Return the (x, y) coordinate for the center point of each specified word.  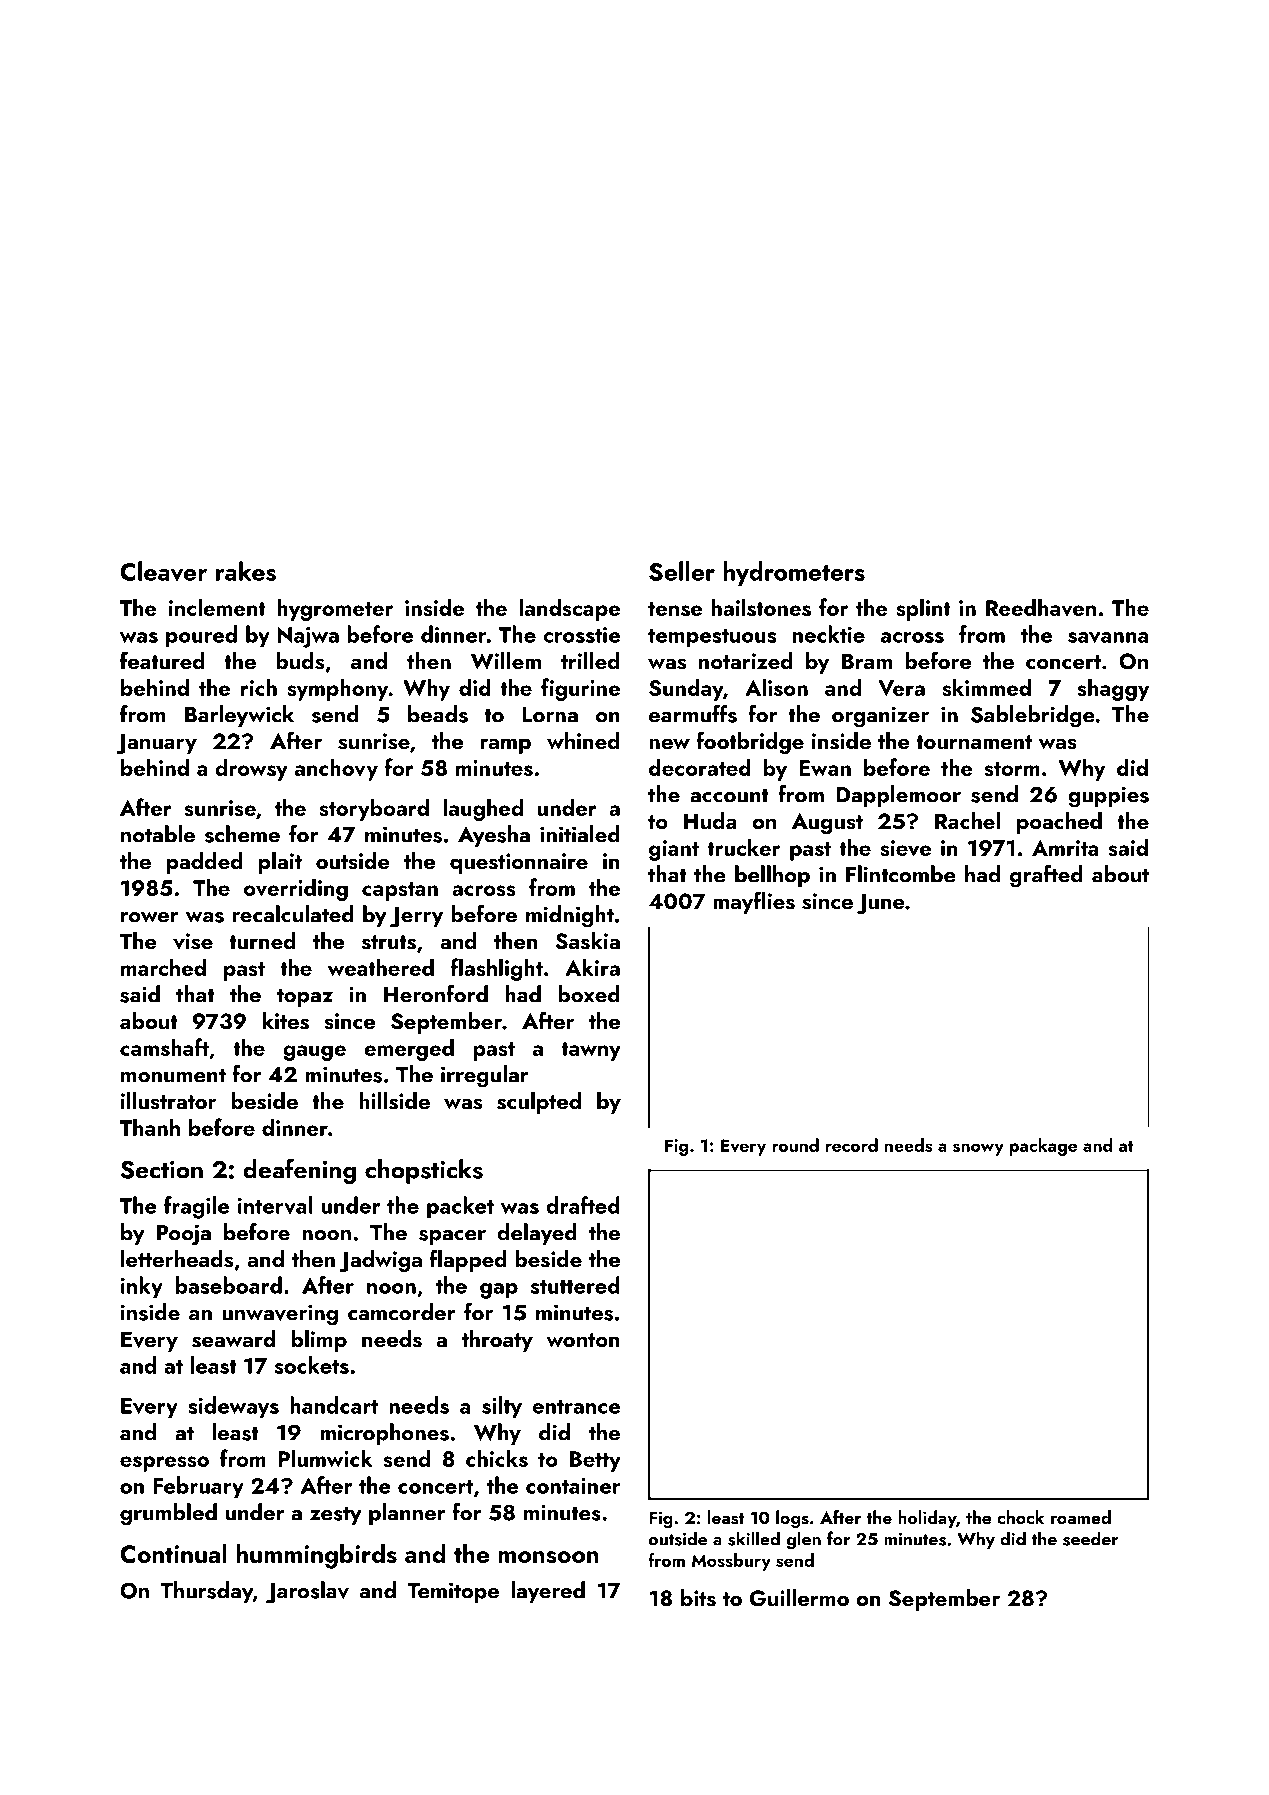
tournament (974, 742)
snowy (978, 1149)
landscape (570, 609)
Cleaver (163, 571)
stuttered (575, 1285)
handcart (334, 1405)
